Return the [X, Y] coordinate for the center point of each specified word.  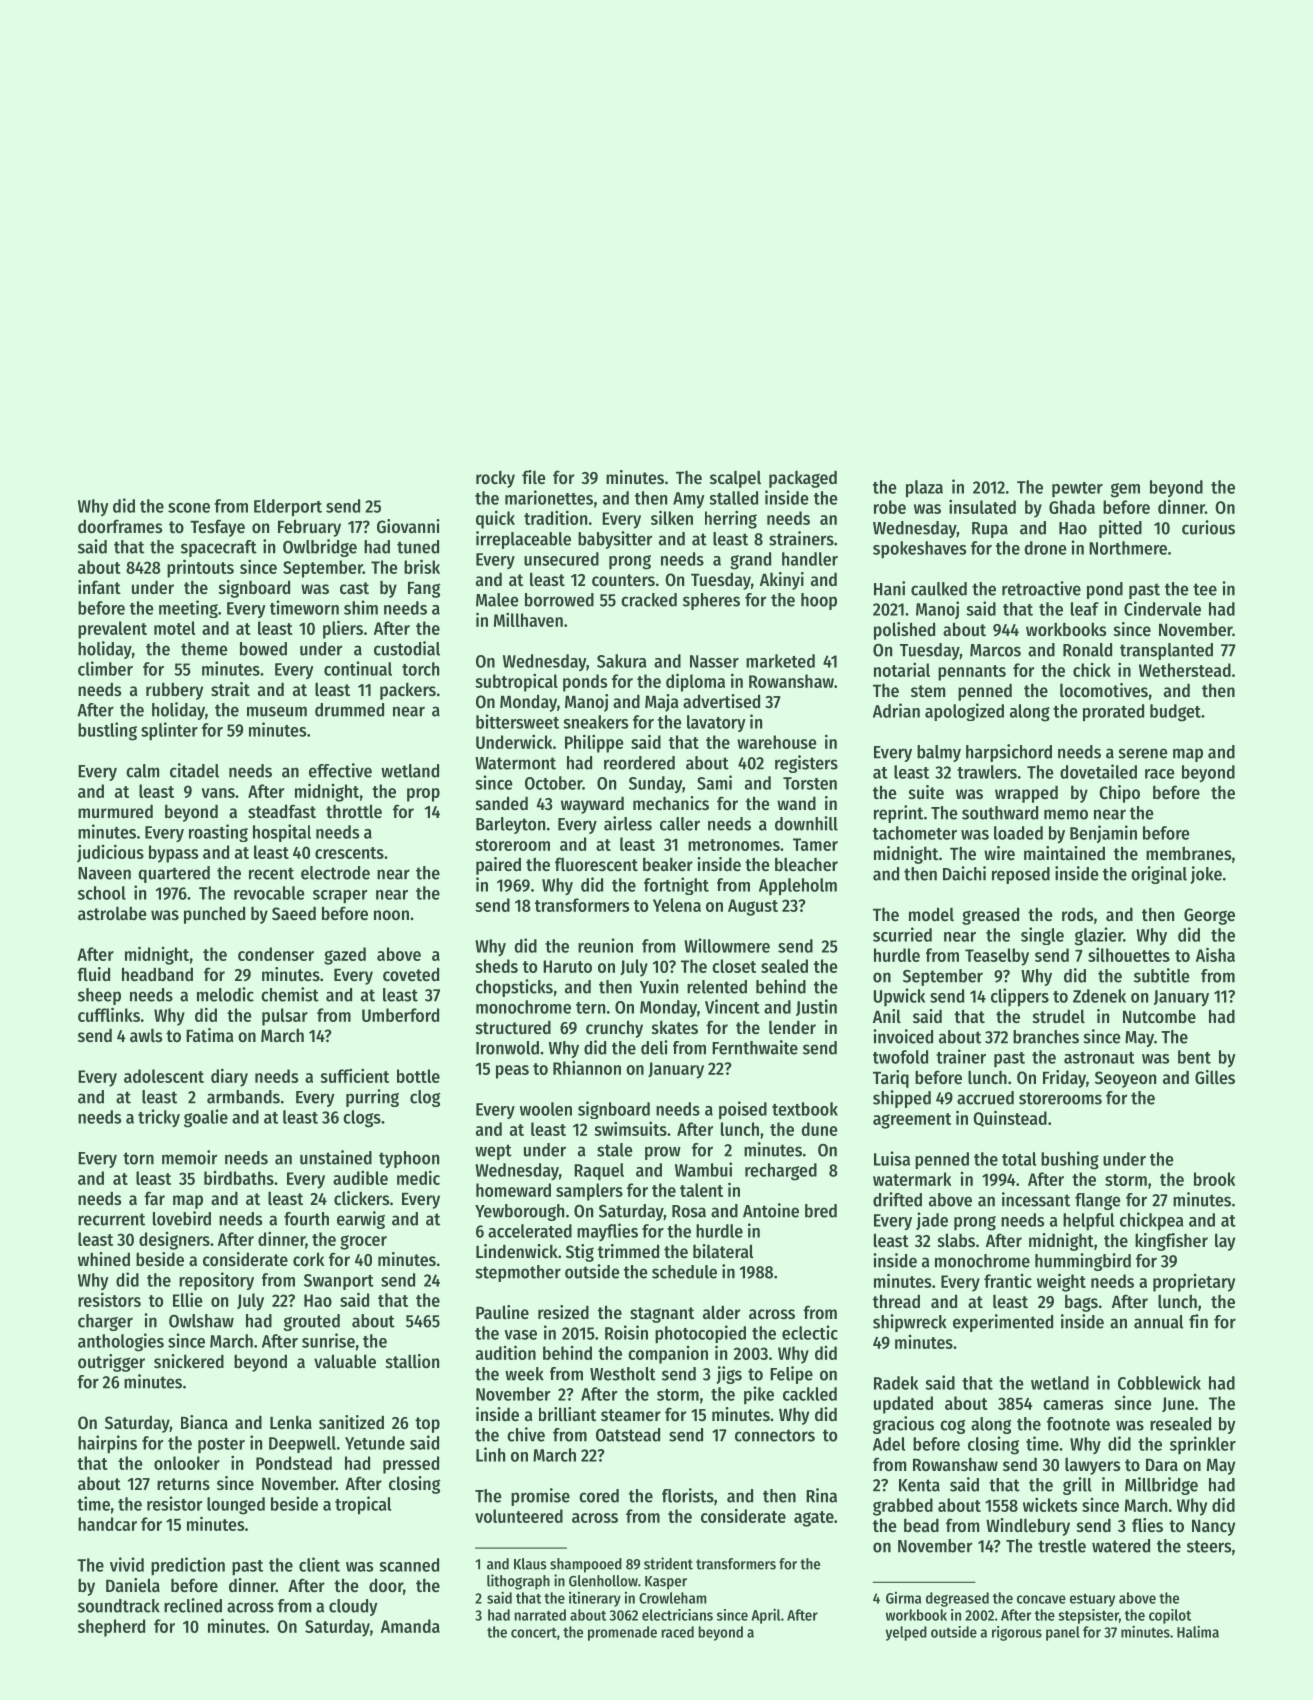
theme [204, 649]
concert [534, 1633]
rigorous [1017, 1633]
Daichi [964, 873]
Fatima [209, 1035]
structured [513, 1027]
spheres [711, 601]
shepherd [111, 1628]
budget [1175, 713]
